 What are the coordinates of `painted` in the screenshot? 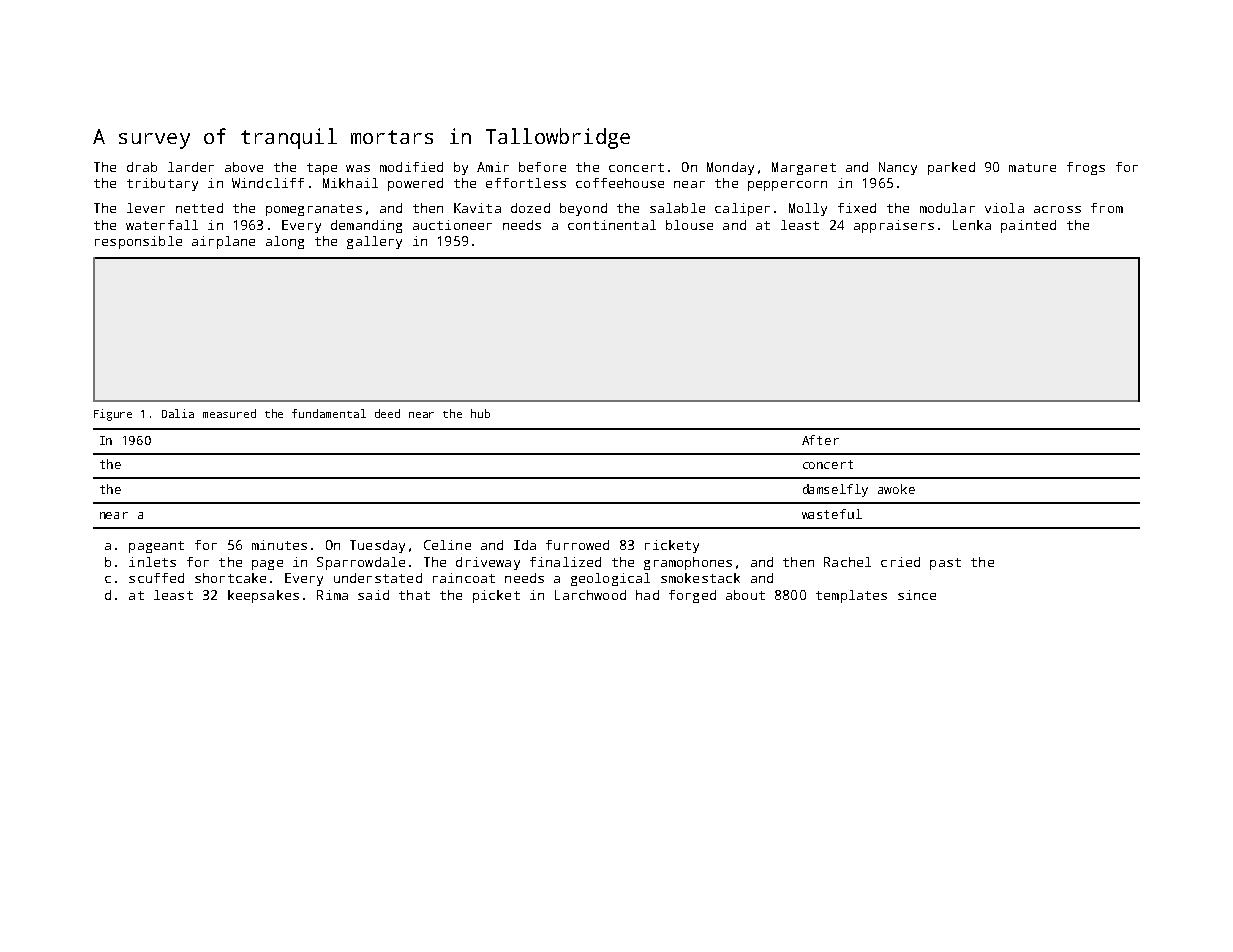 It's located at (1028, 226).
